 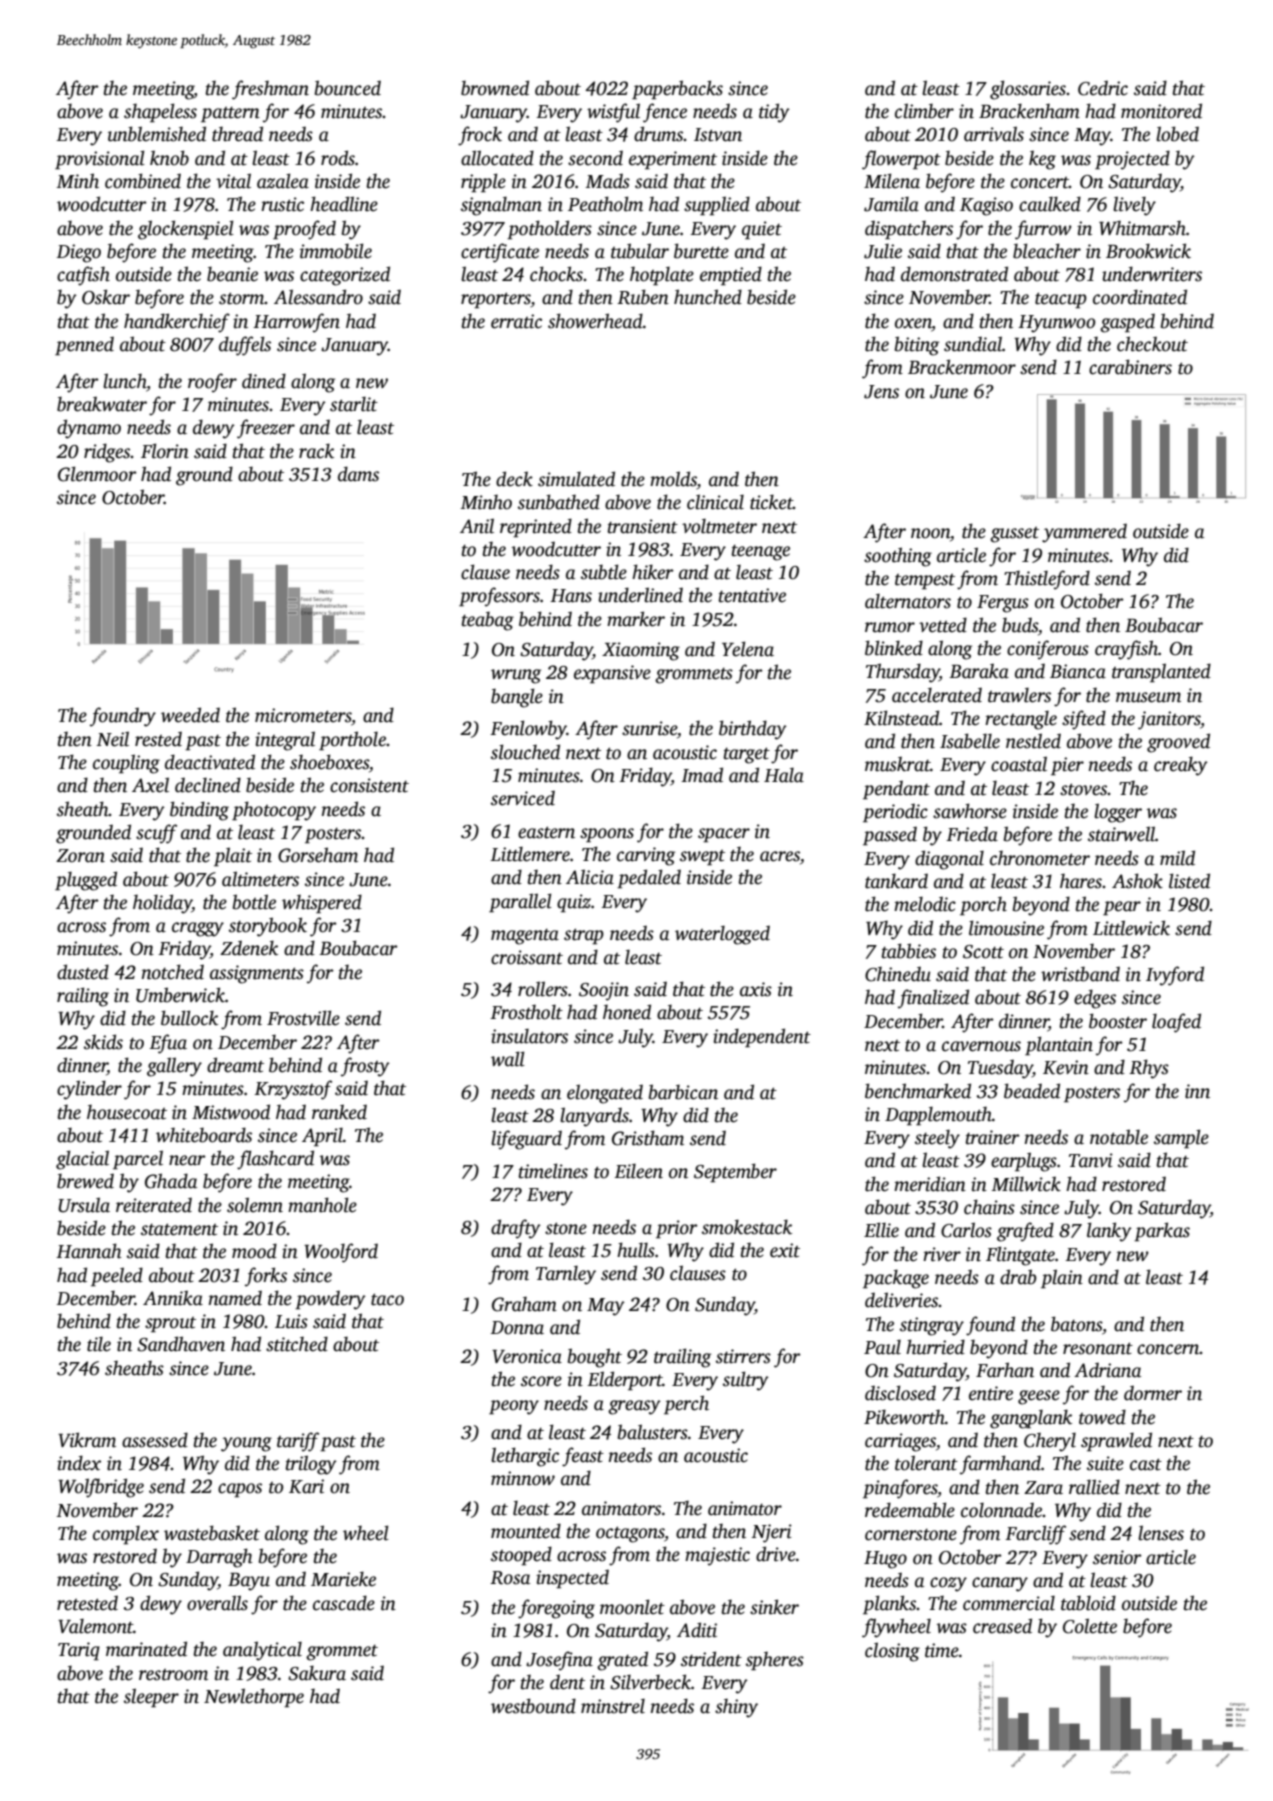 What do you see at coordinates (1103, 88) in the screenshot?
I see `Cedric` at bounding box center [1103, 88].
